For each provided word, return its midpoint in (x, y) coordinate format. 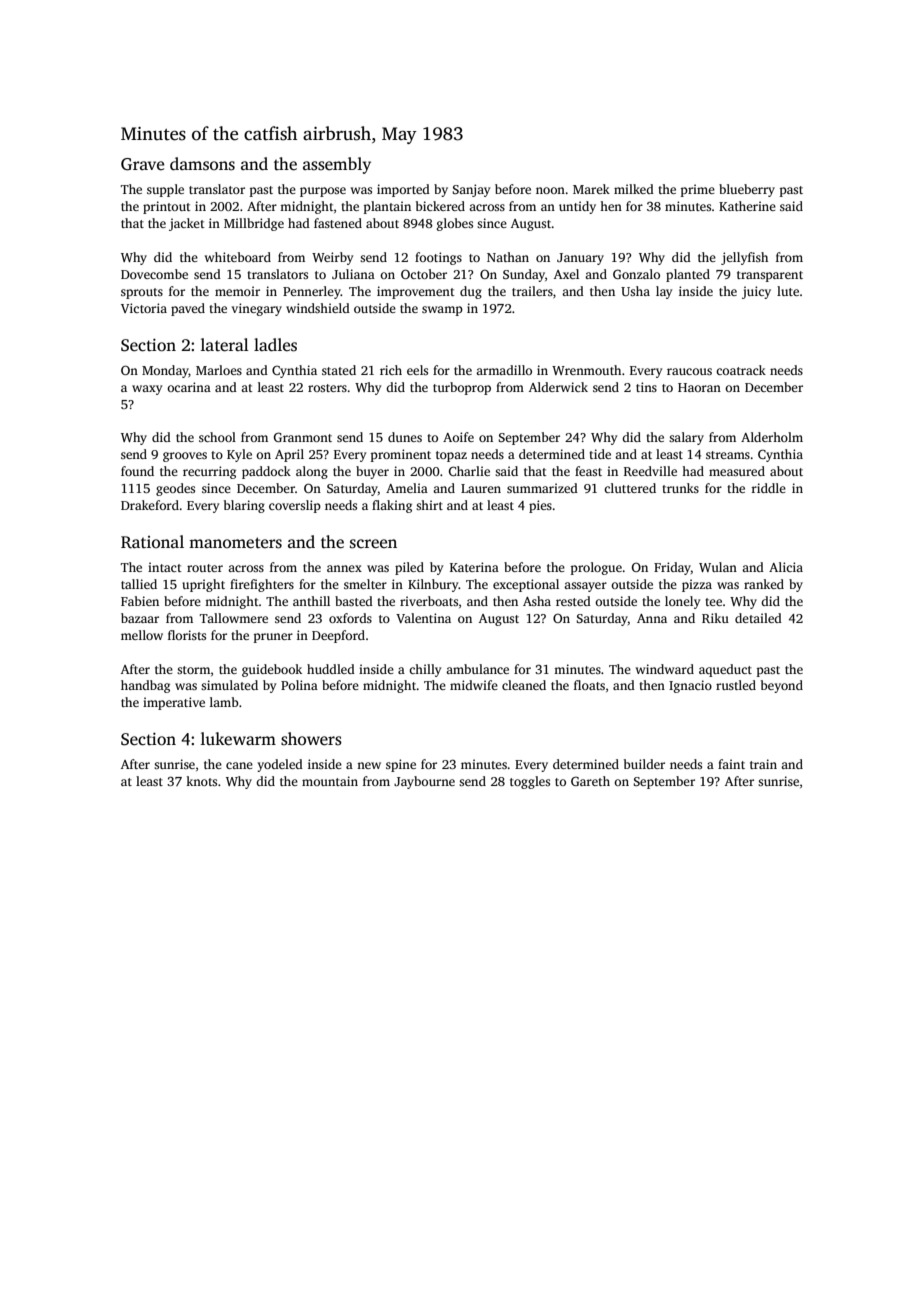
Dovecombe (154, 274)
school (217, 437)
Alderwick (558, 387)
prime (698, 190)
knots (201, 781)
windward (665, 669)
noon (550, 190)
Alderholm (772, 437)
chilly (425, 670)
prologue (596, 568)
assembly (337, 165)
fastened (338, 223)
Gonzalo (636, 274)
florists (187, 635)
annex (344, 568)
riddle (768, 488)
